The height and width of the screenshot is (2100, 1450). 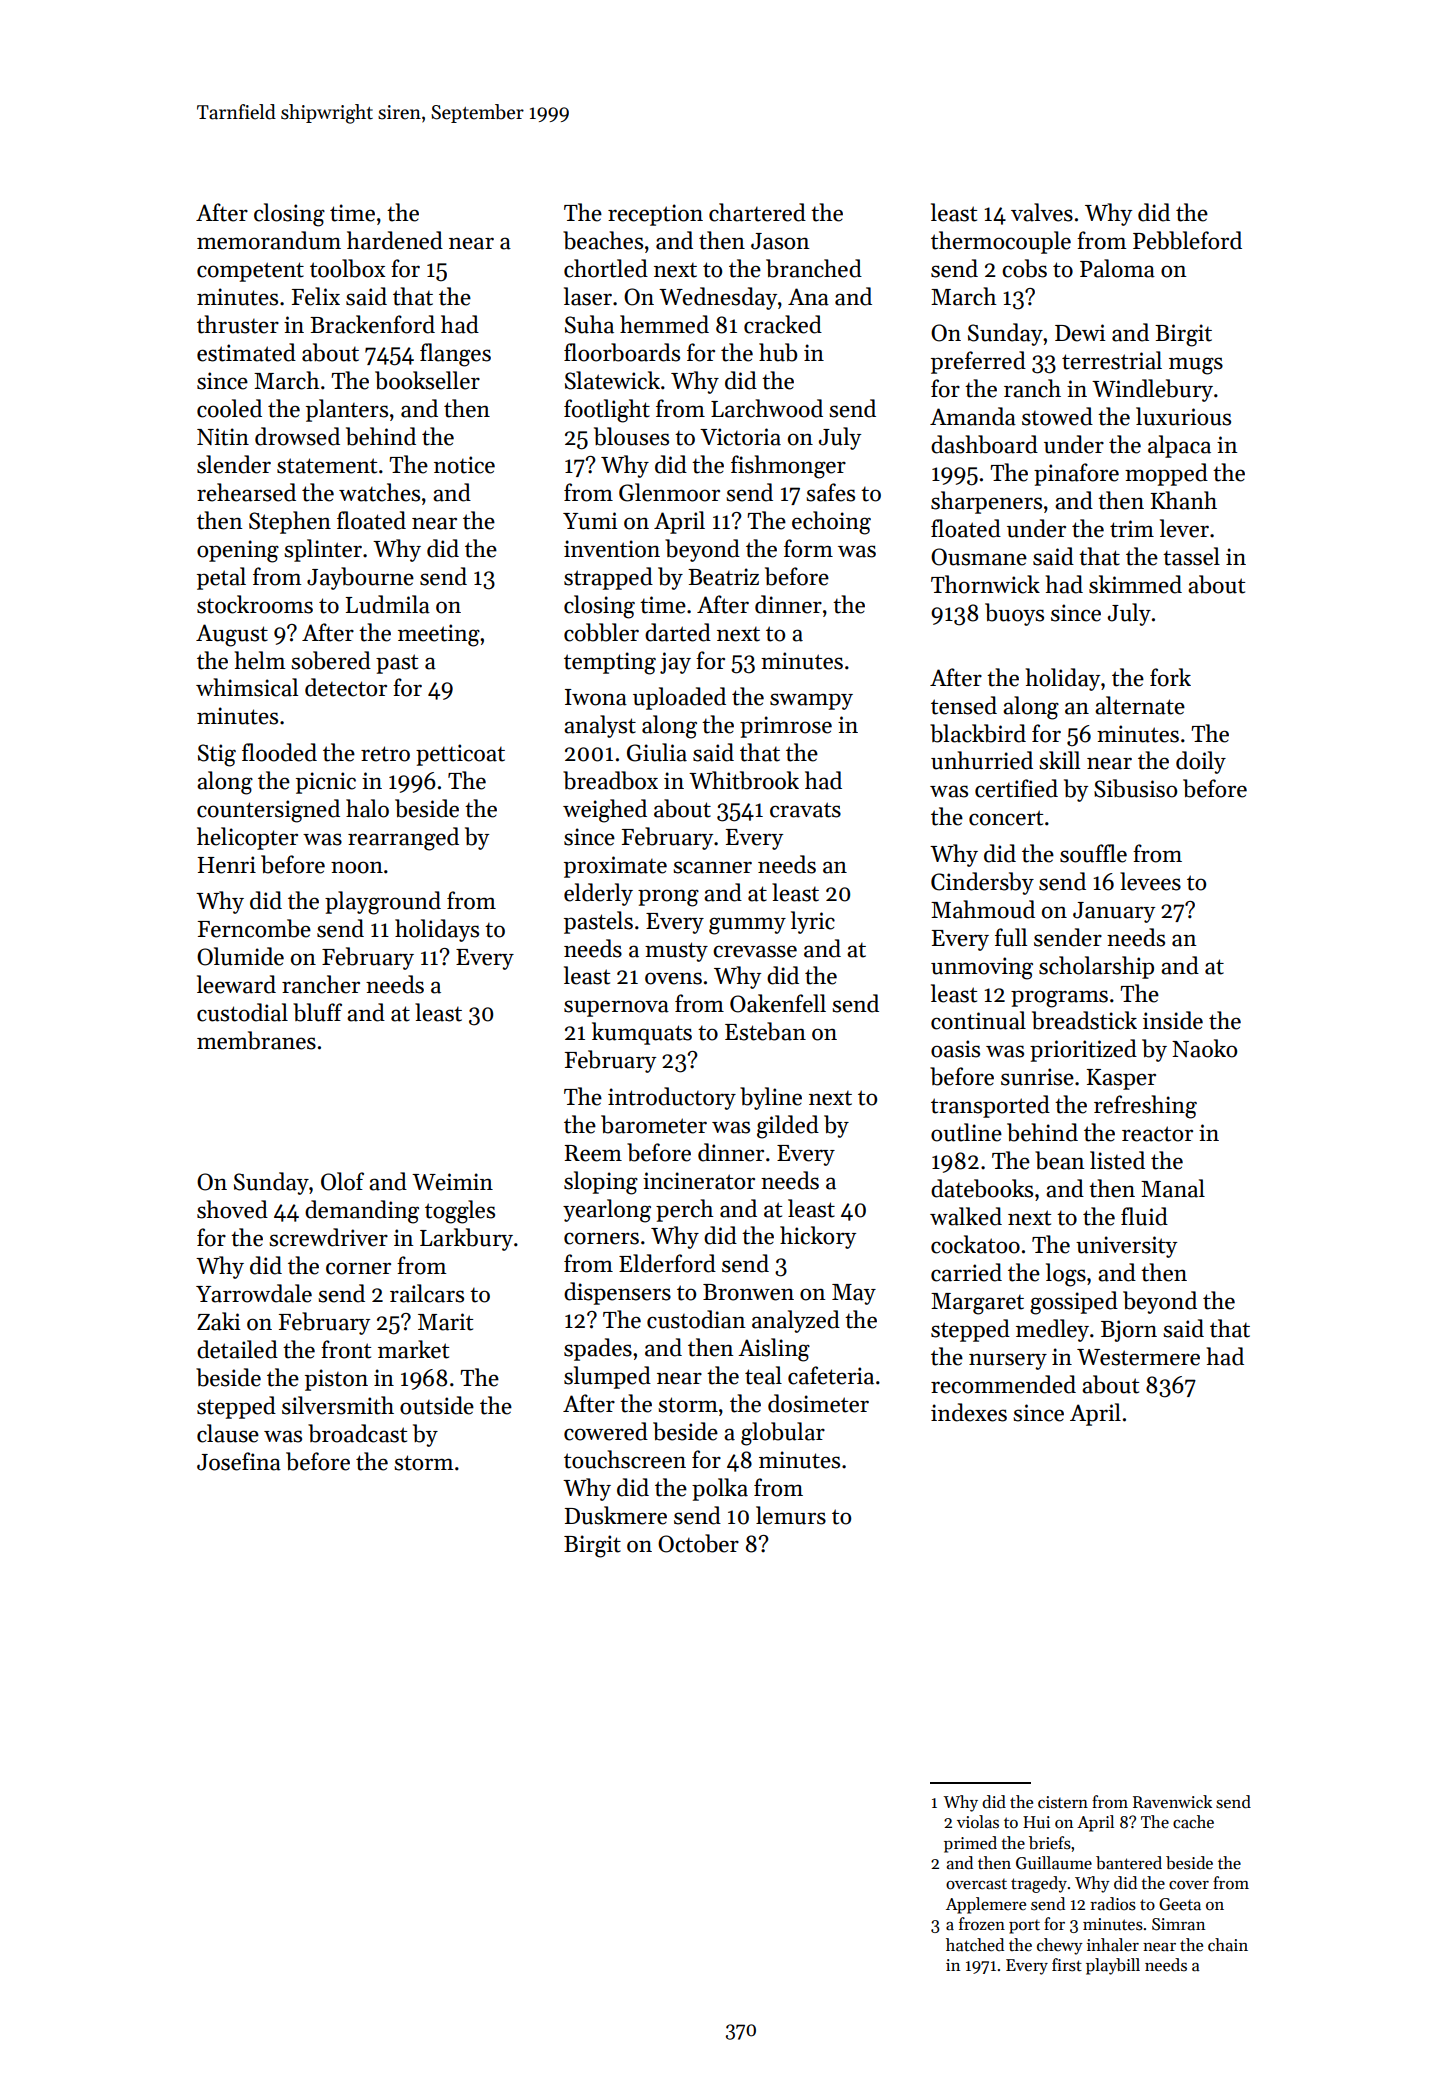 What do you see at coordinates (813, 922) in the screenshot?
I see `lyric` at bounding box center [813, 922].
